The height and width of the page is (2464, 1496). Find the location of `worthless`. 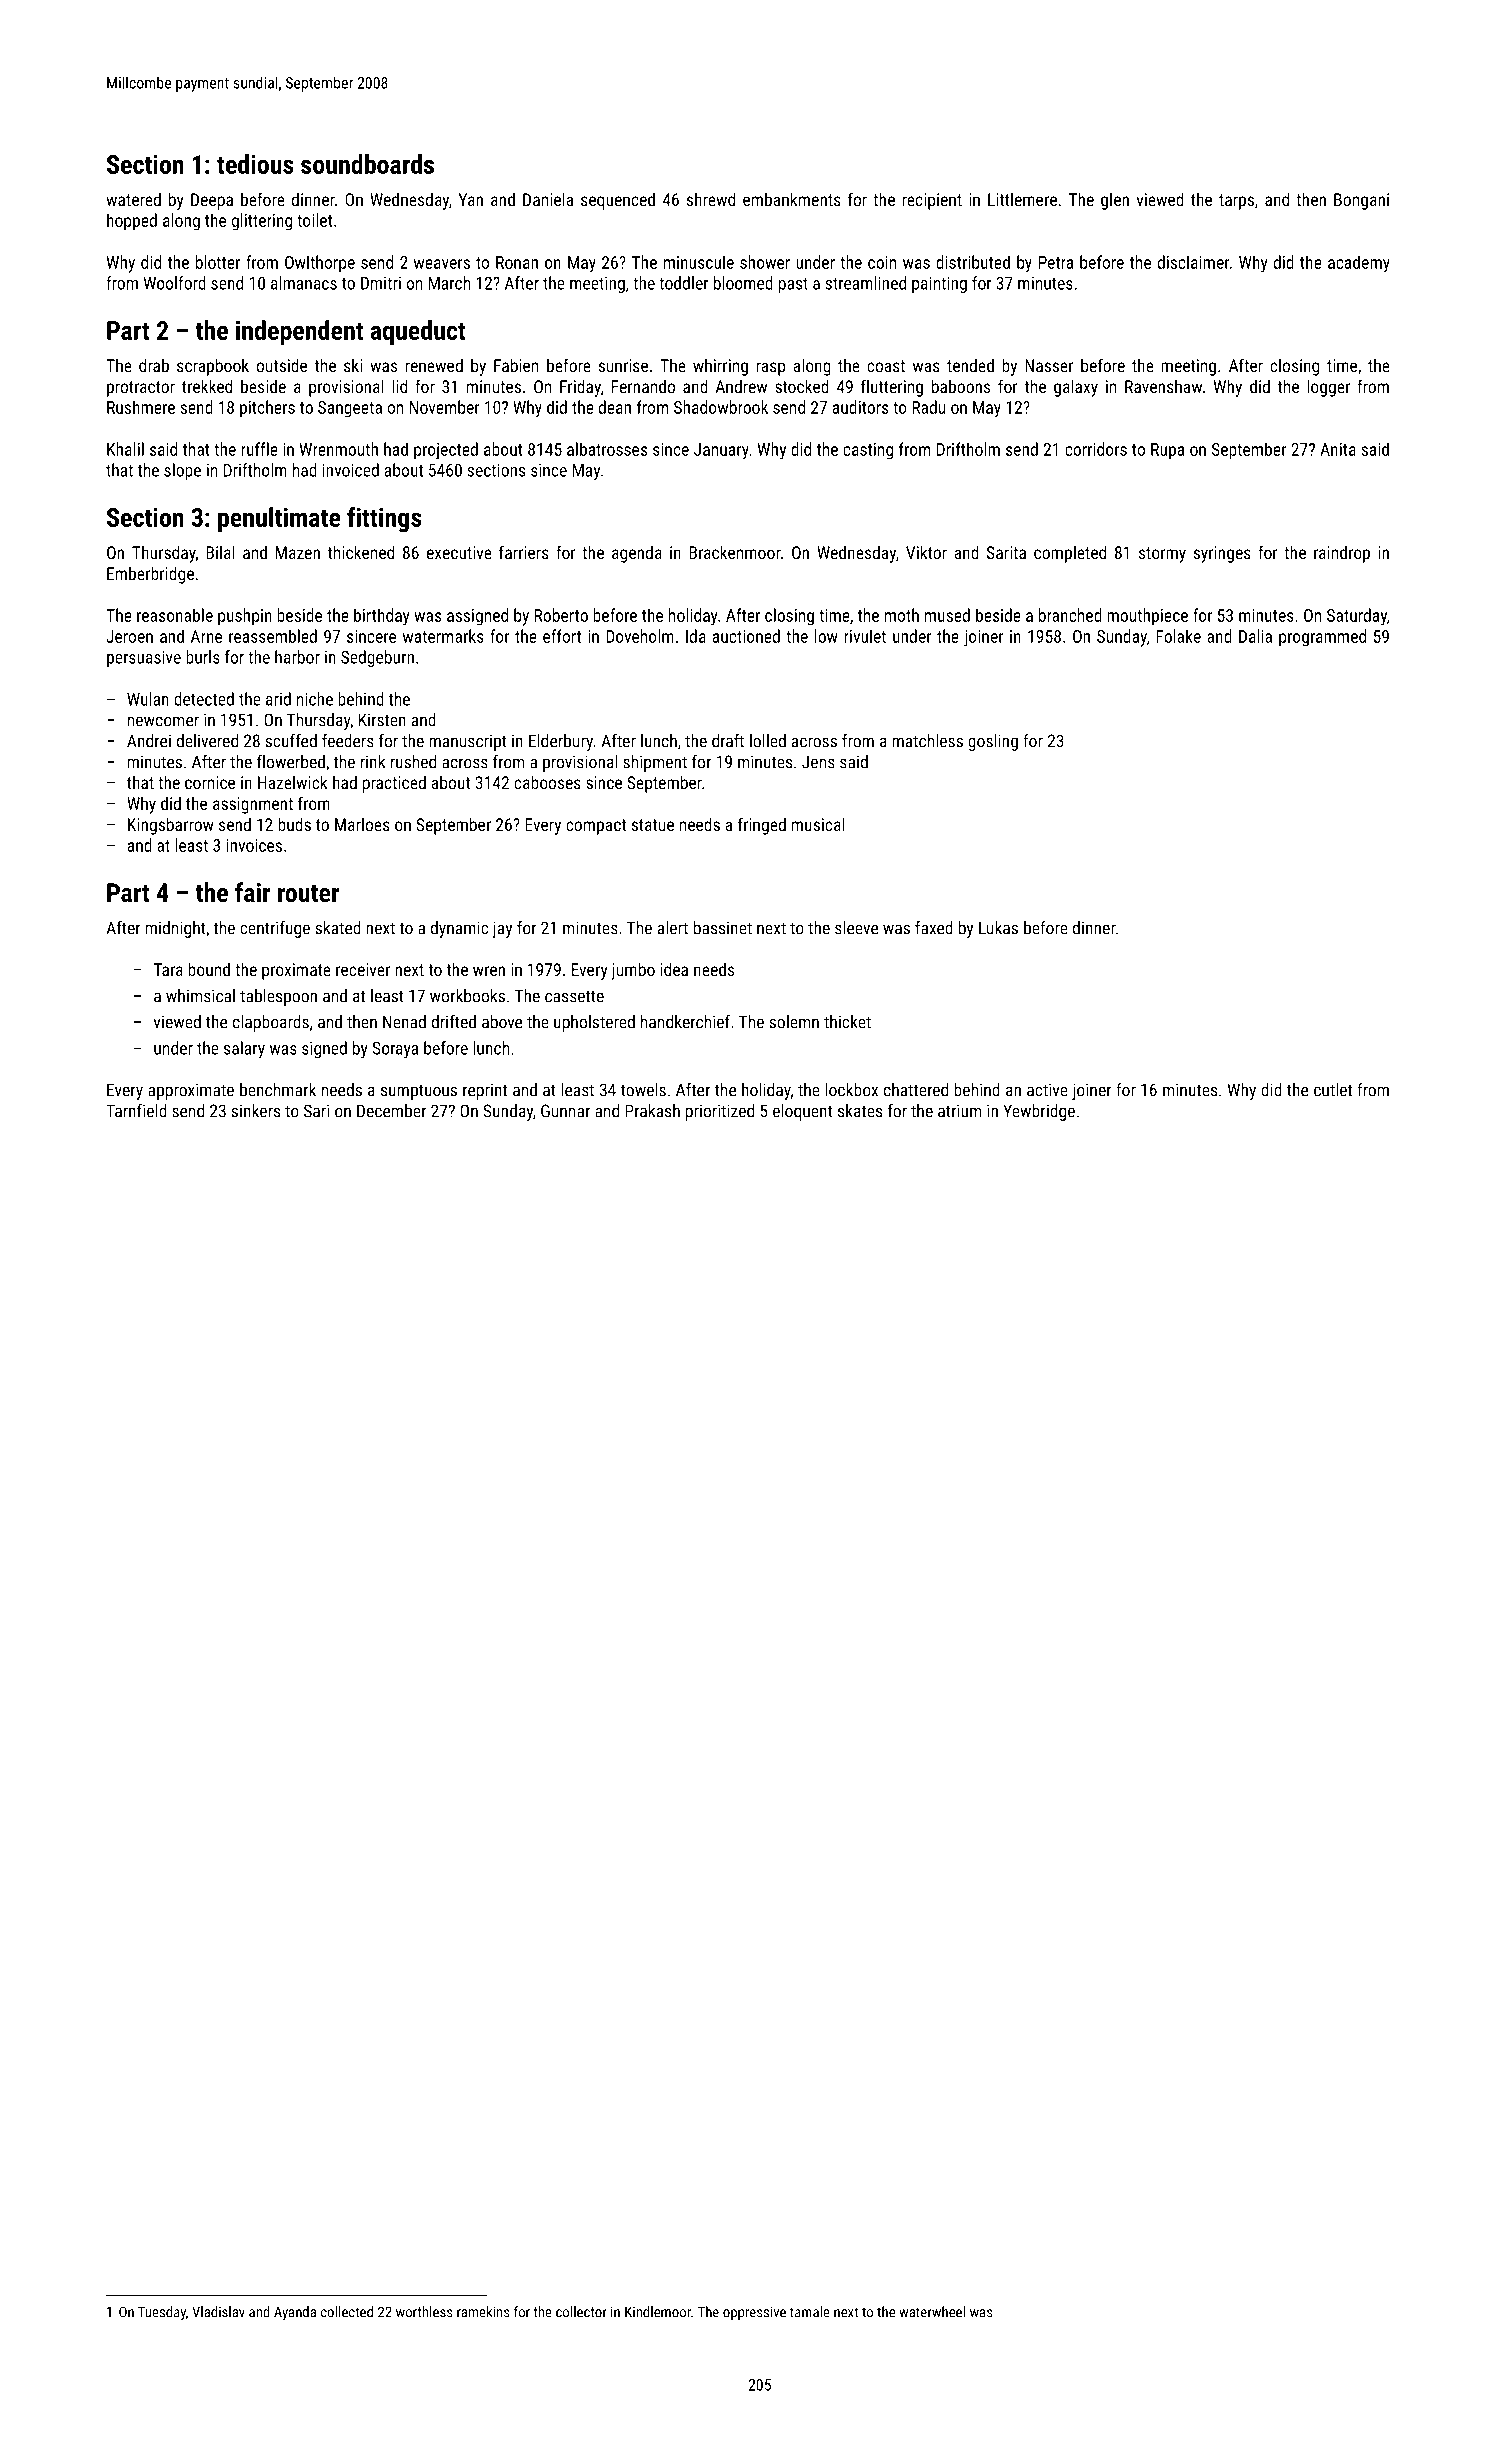

worthless is located at coordinates (424, 2312).
